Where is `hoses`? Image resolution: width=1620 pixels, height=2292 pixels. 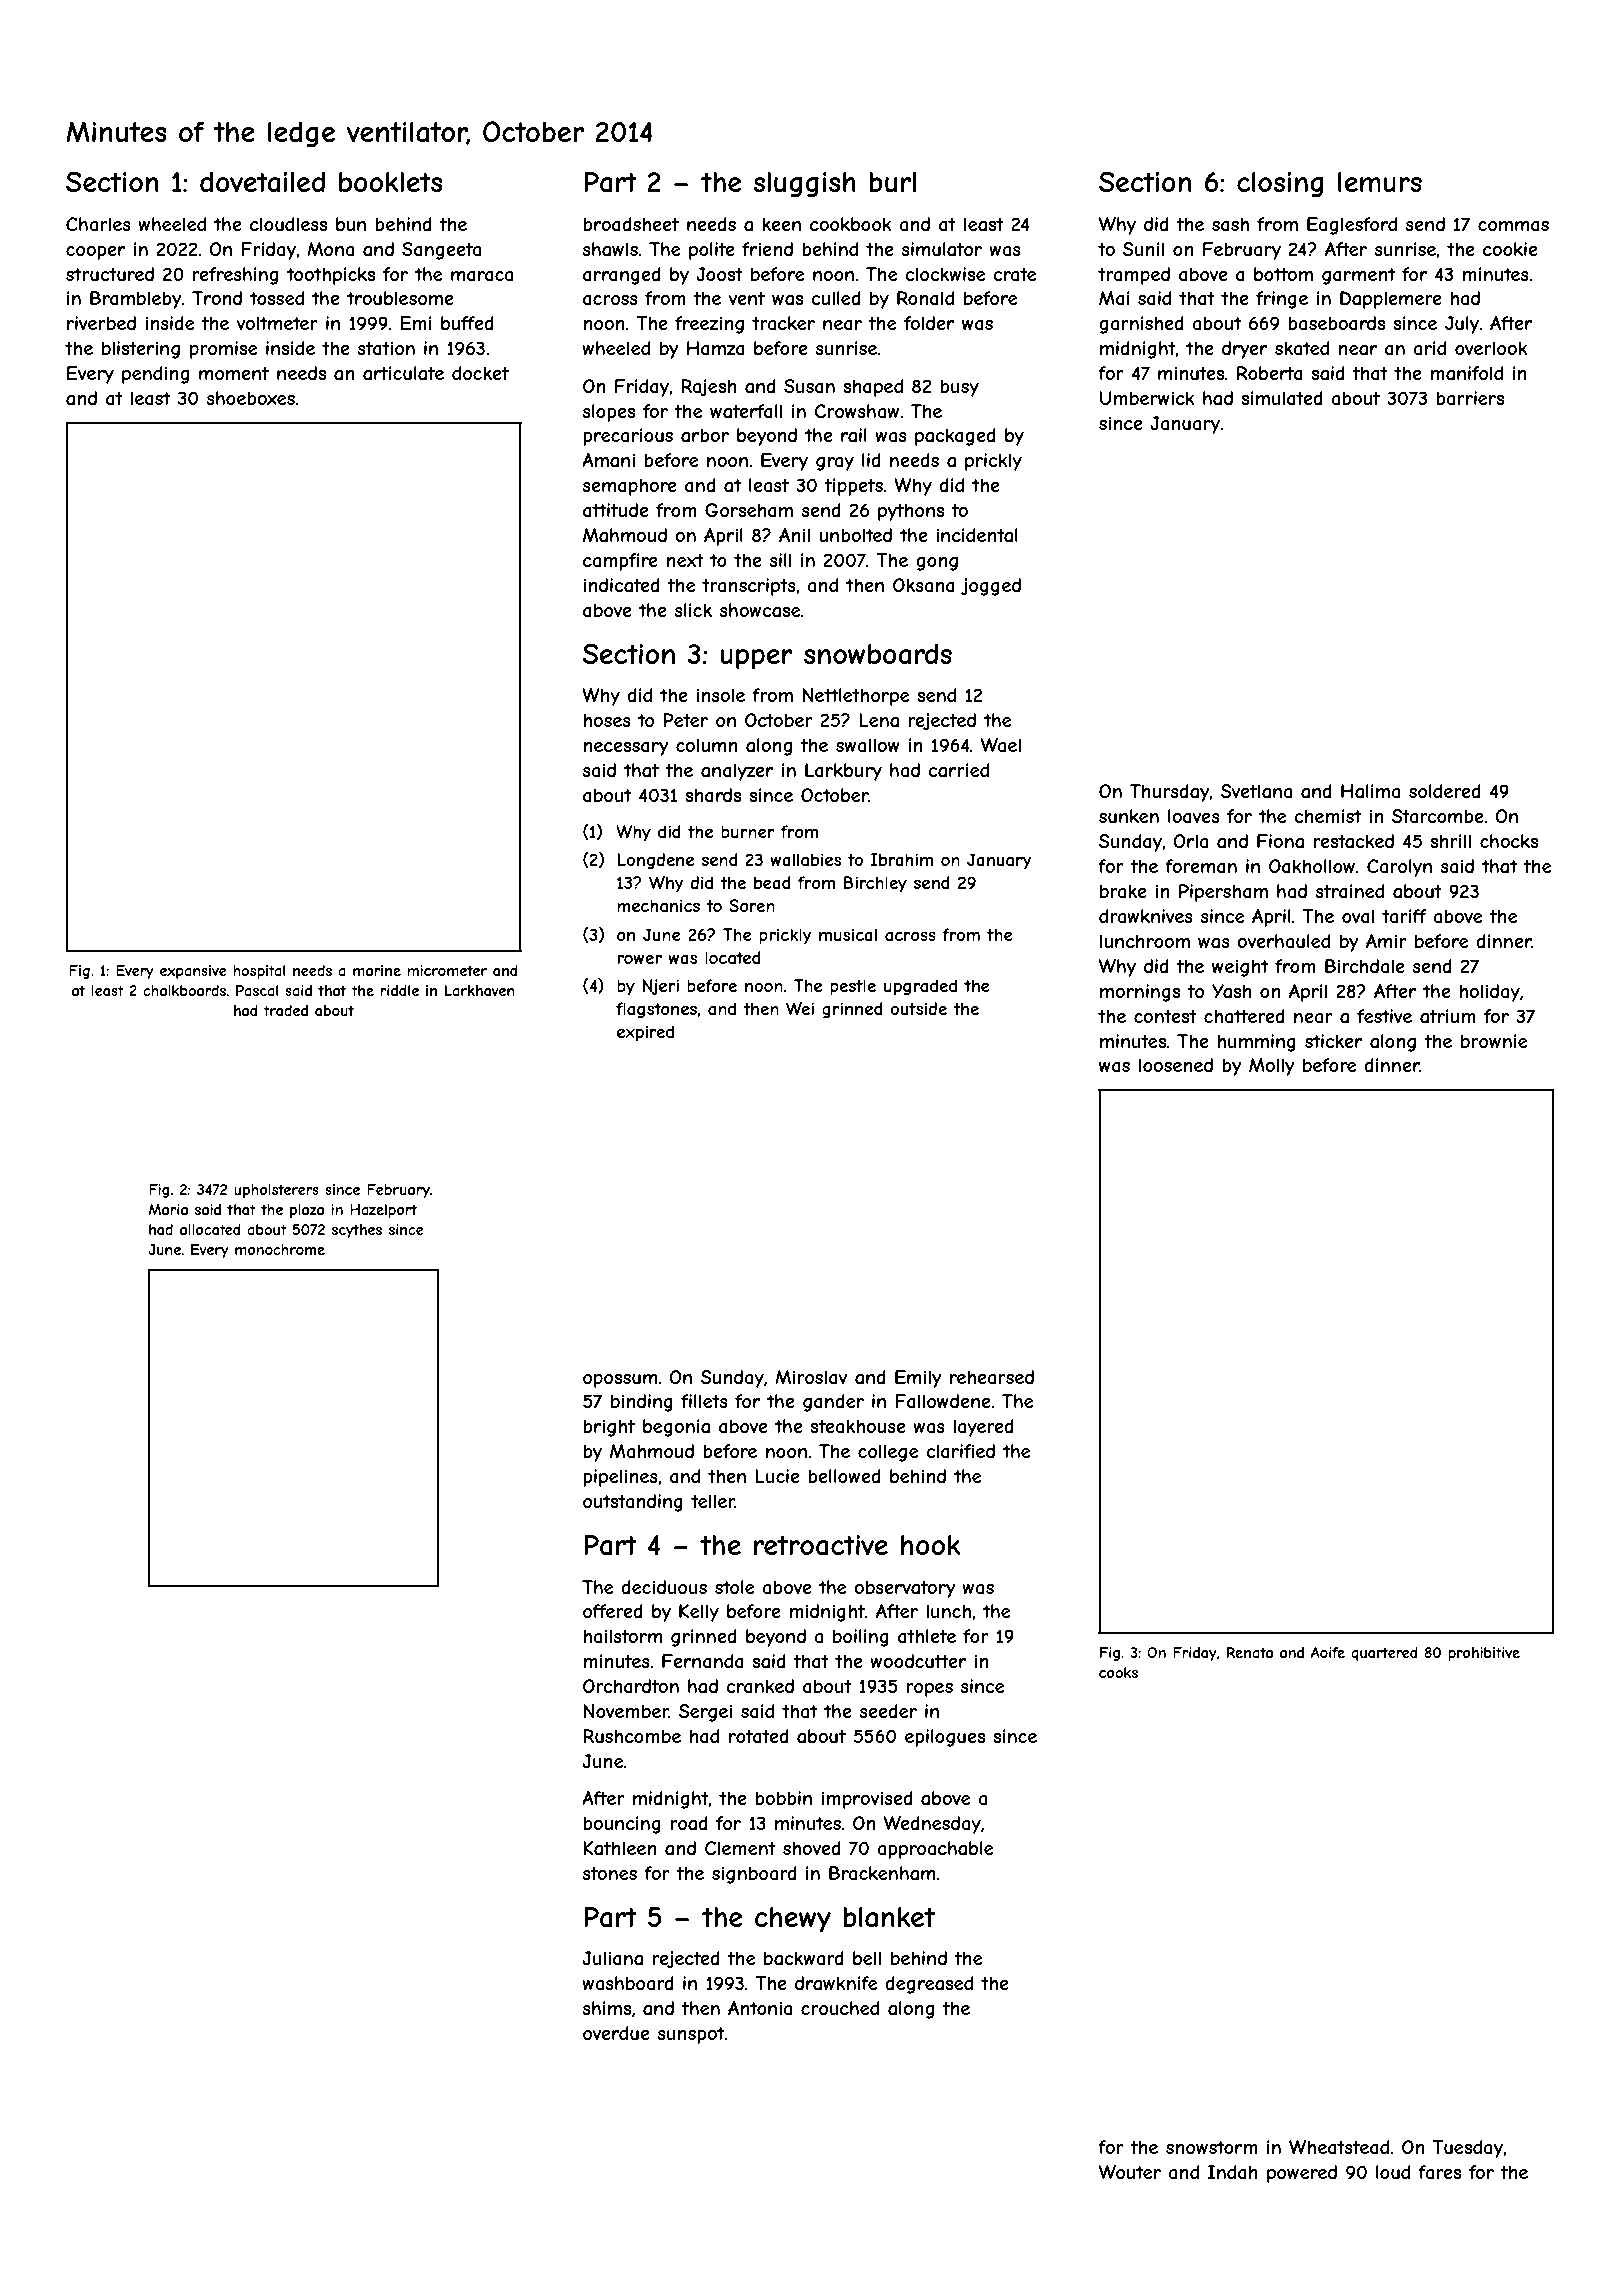 hoses is located at coordinates (607, 720).
